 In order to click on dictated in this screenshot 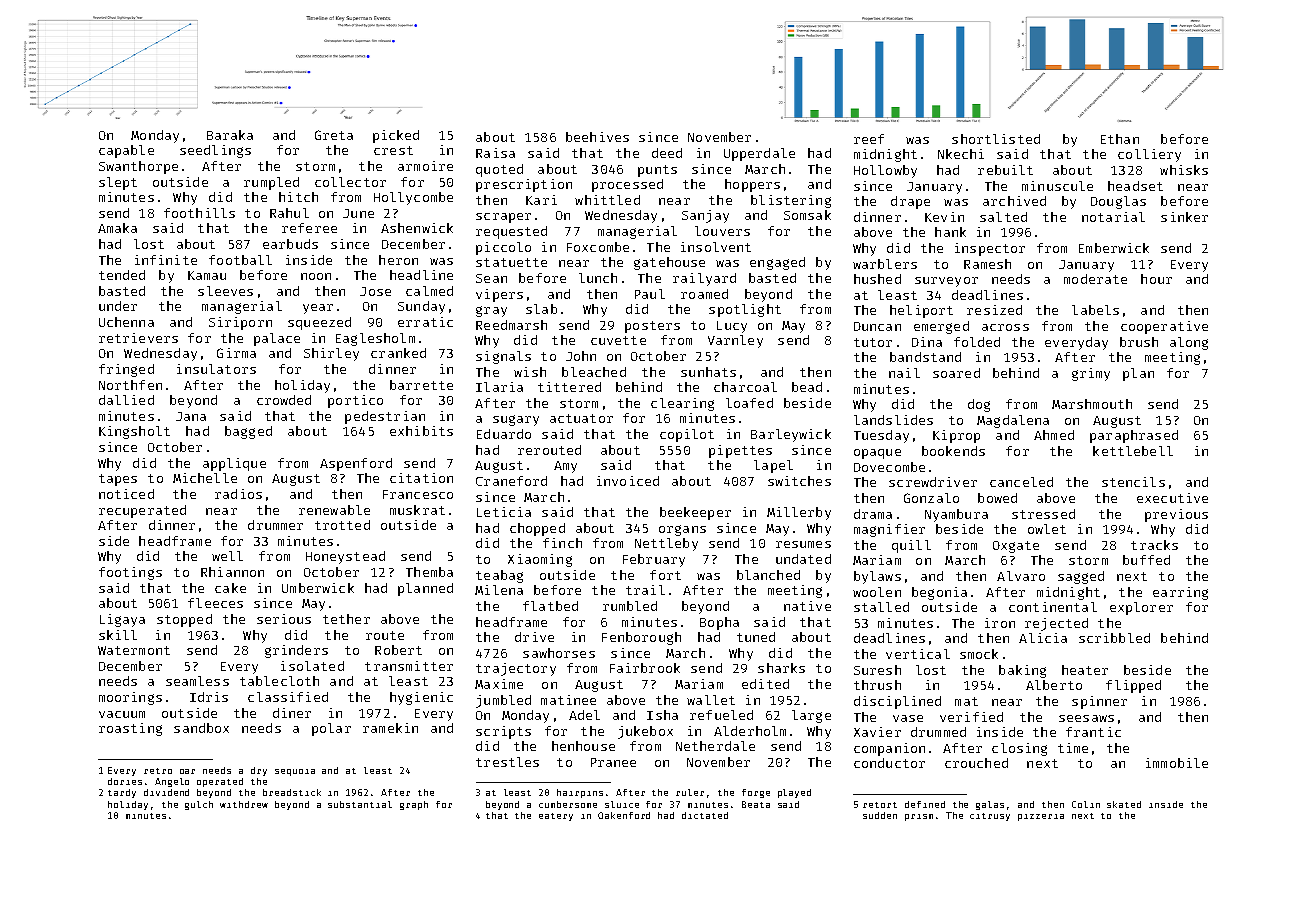, I will do `click(705, 815)`.
